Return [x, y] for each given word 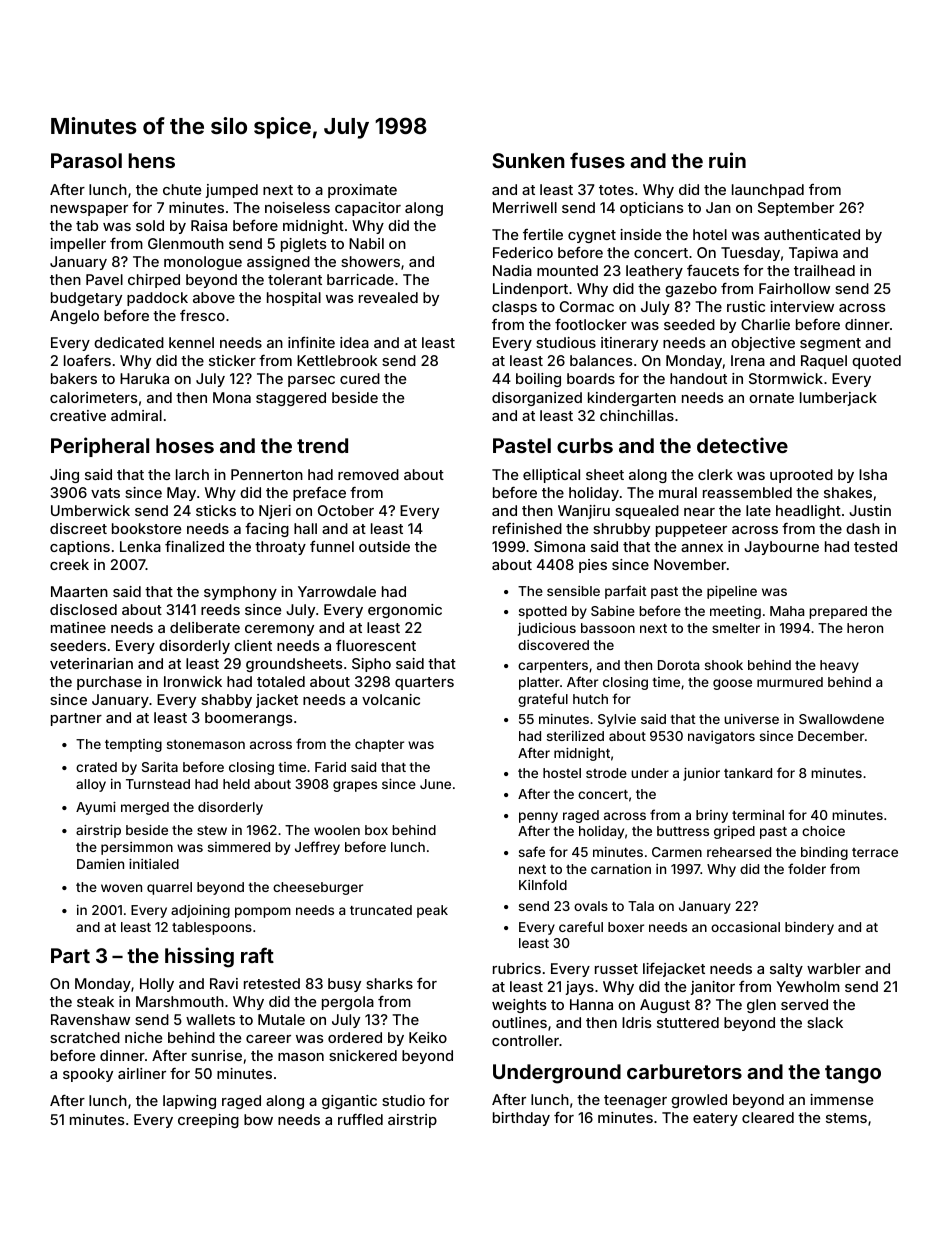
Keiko [428, 1037]
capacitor [368, 209]
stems [846, 1118]
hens [151, 160]
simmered [239, 847]
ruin [727, 160]
